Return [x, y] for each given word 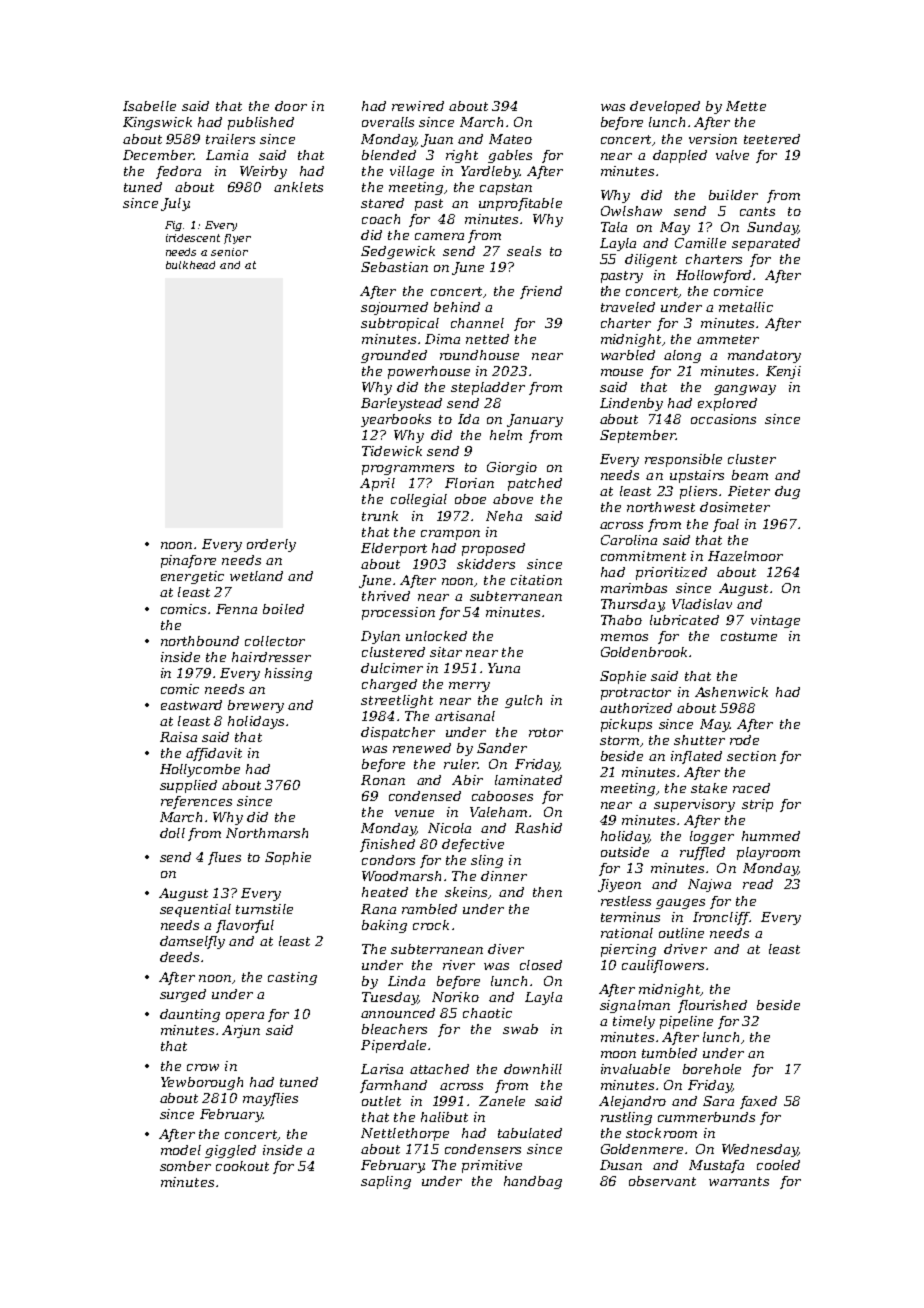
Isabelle [149, 106]
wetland [256, 576]
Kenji [783, 372]
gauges [680, 904]
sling [487, 861]
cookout [242, 1166]
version [713, 139]
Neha [504, 516]
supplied [188, 786]
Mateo [510, 139]
